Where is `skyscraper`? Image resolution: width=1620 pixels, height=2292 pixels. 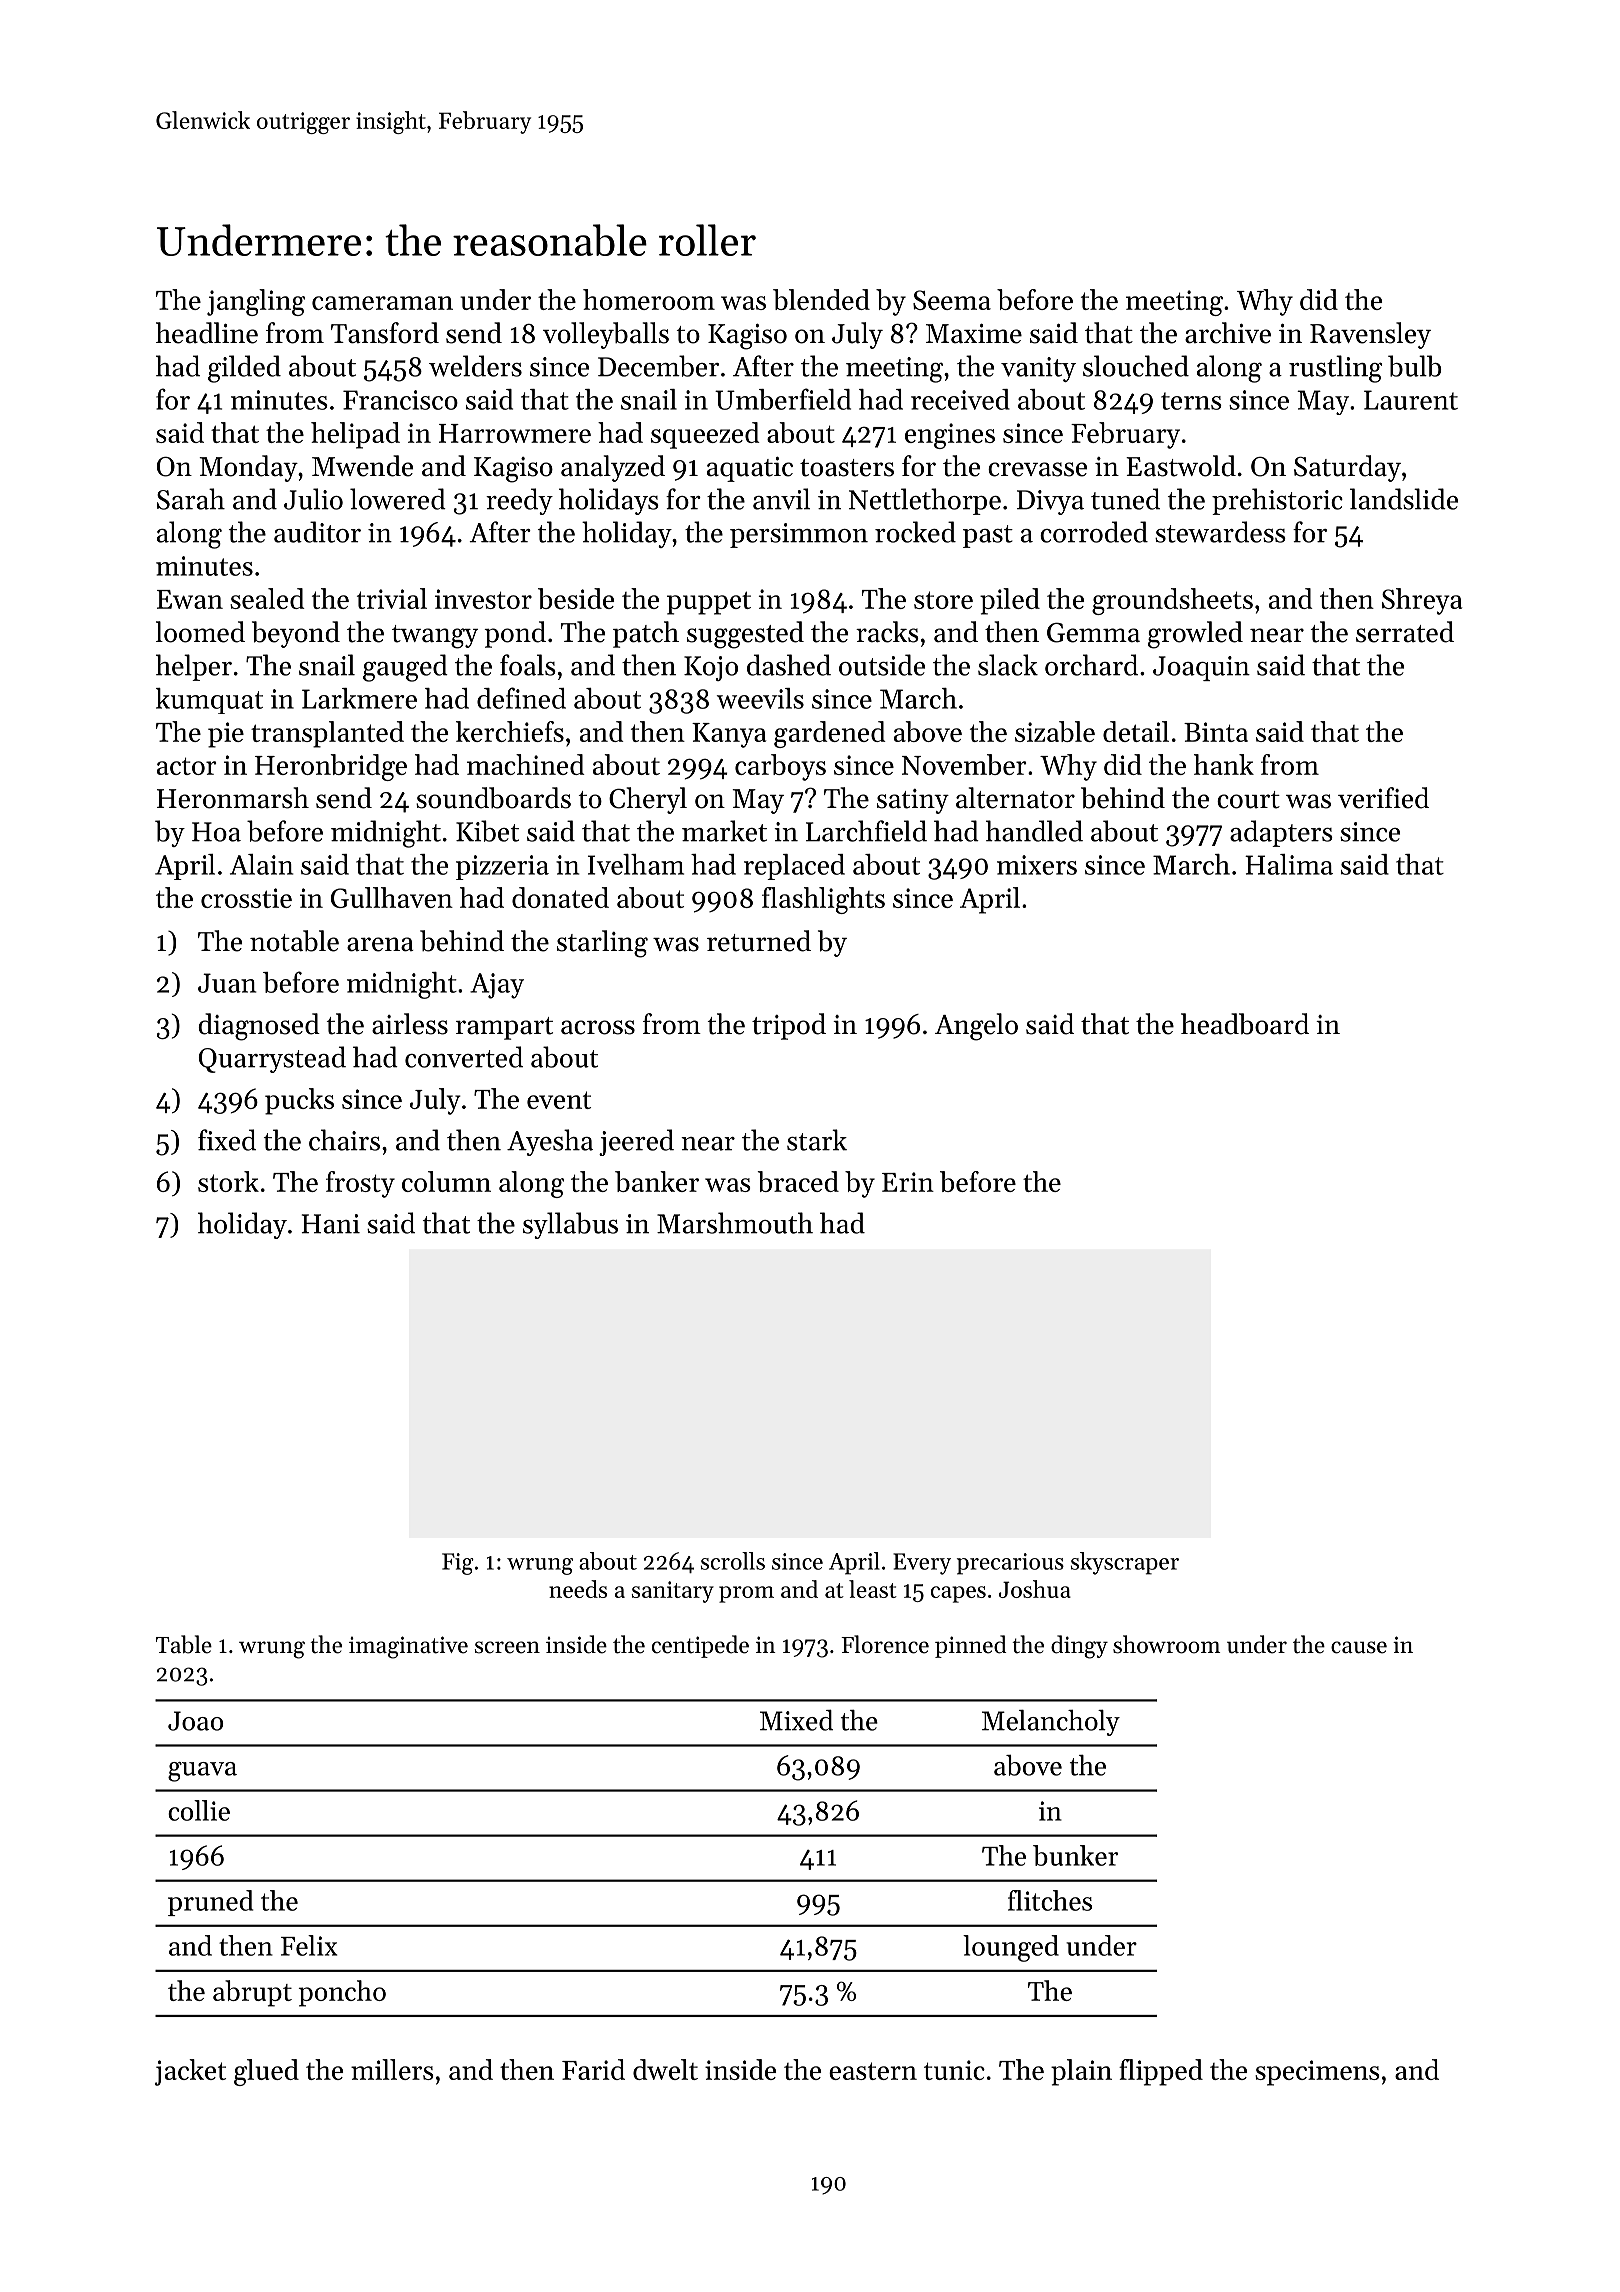 skyscraper is located at coordinates (1125, 1563).
